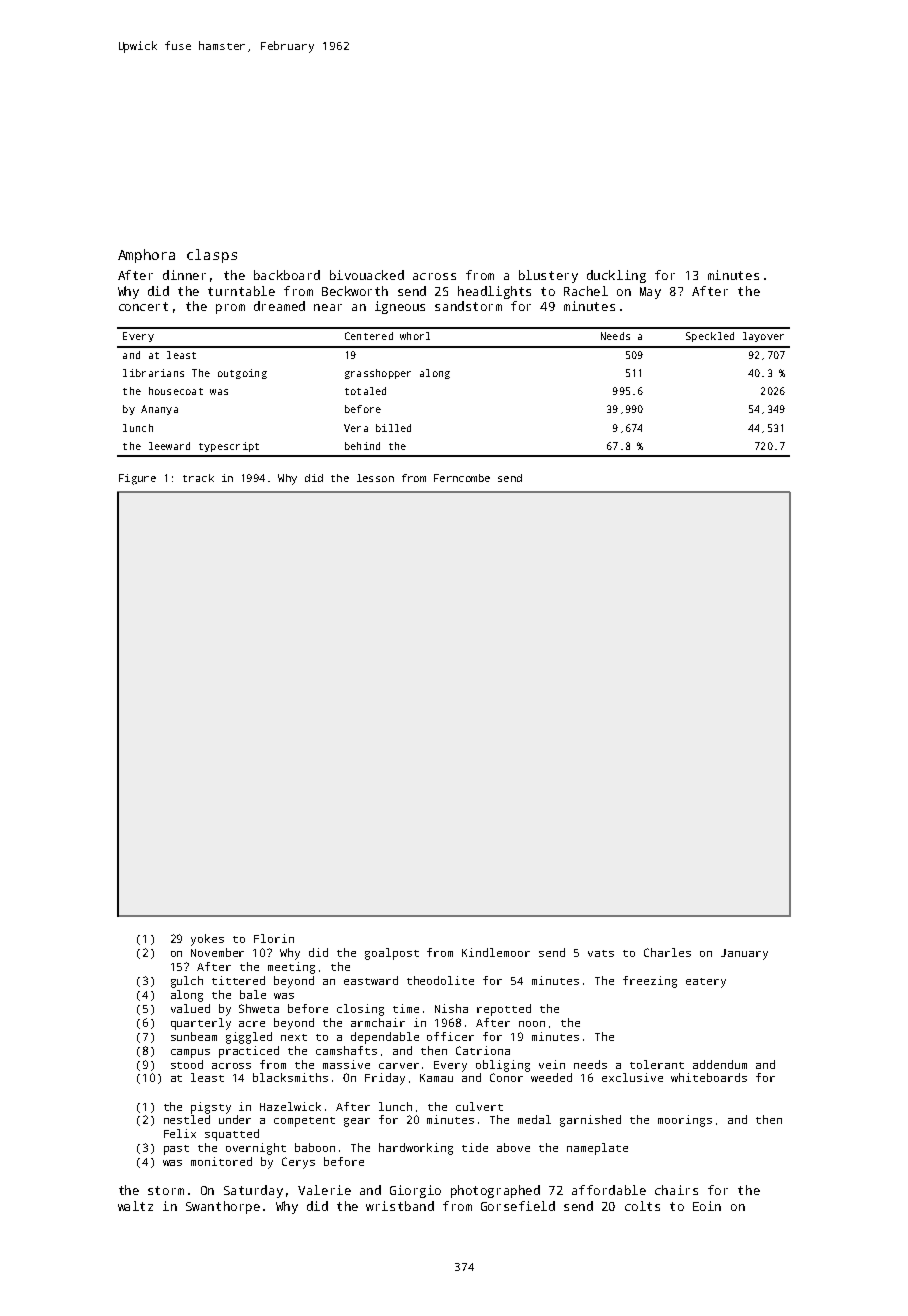  I want to click on track, so click(198, 478).
